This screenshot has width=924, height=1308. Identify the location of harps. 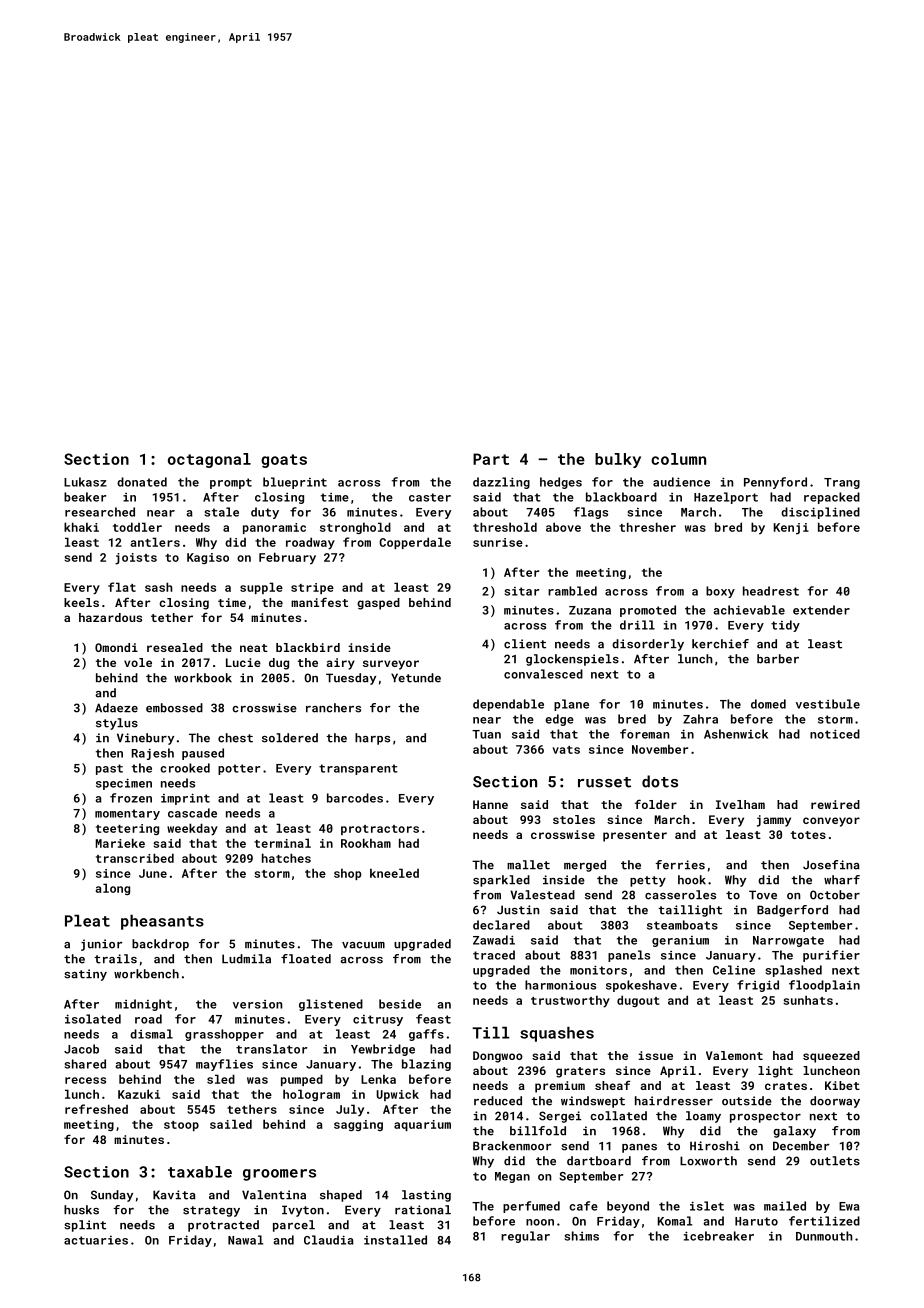
(372, 739).
